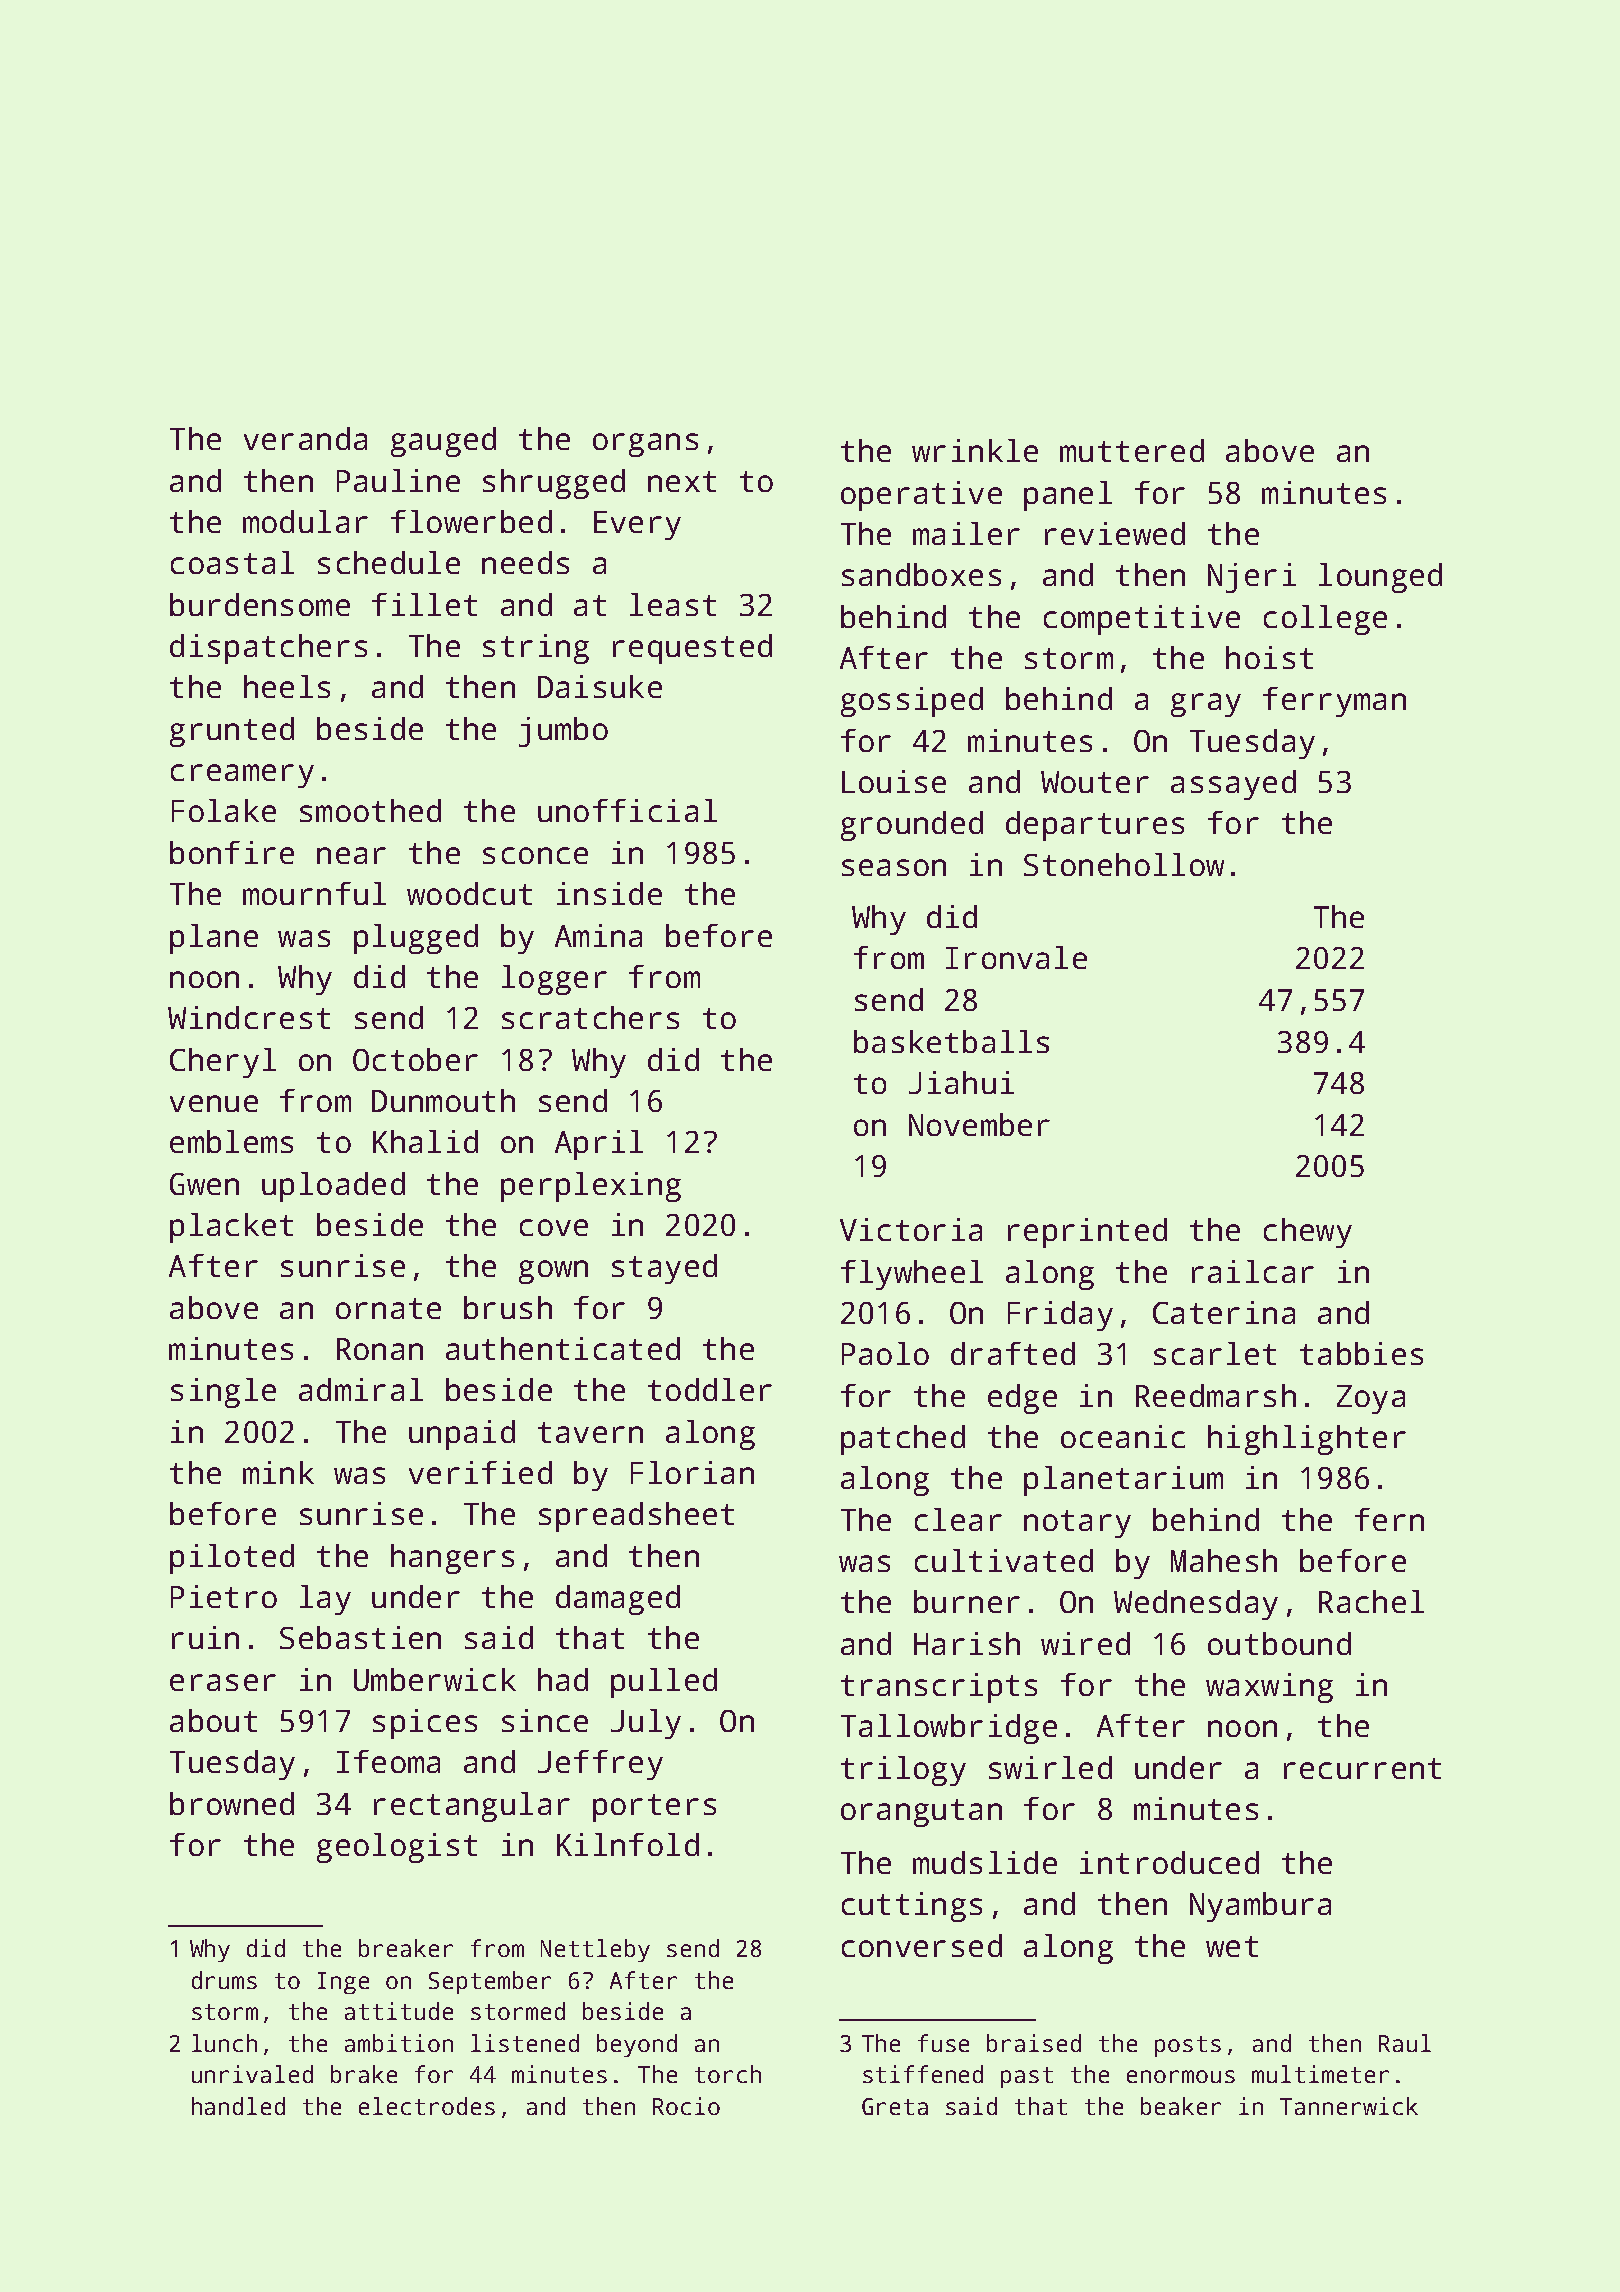  What do you see at coordinates (728, 2074) in the image?
I see `torch` at bounding box center [728, 2074].
